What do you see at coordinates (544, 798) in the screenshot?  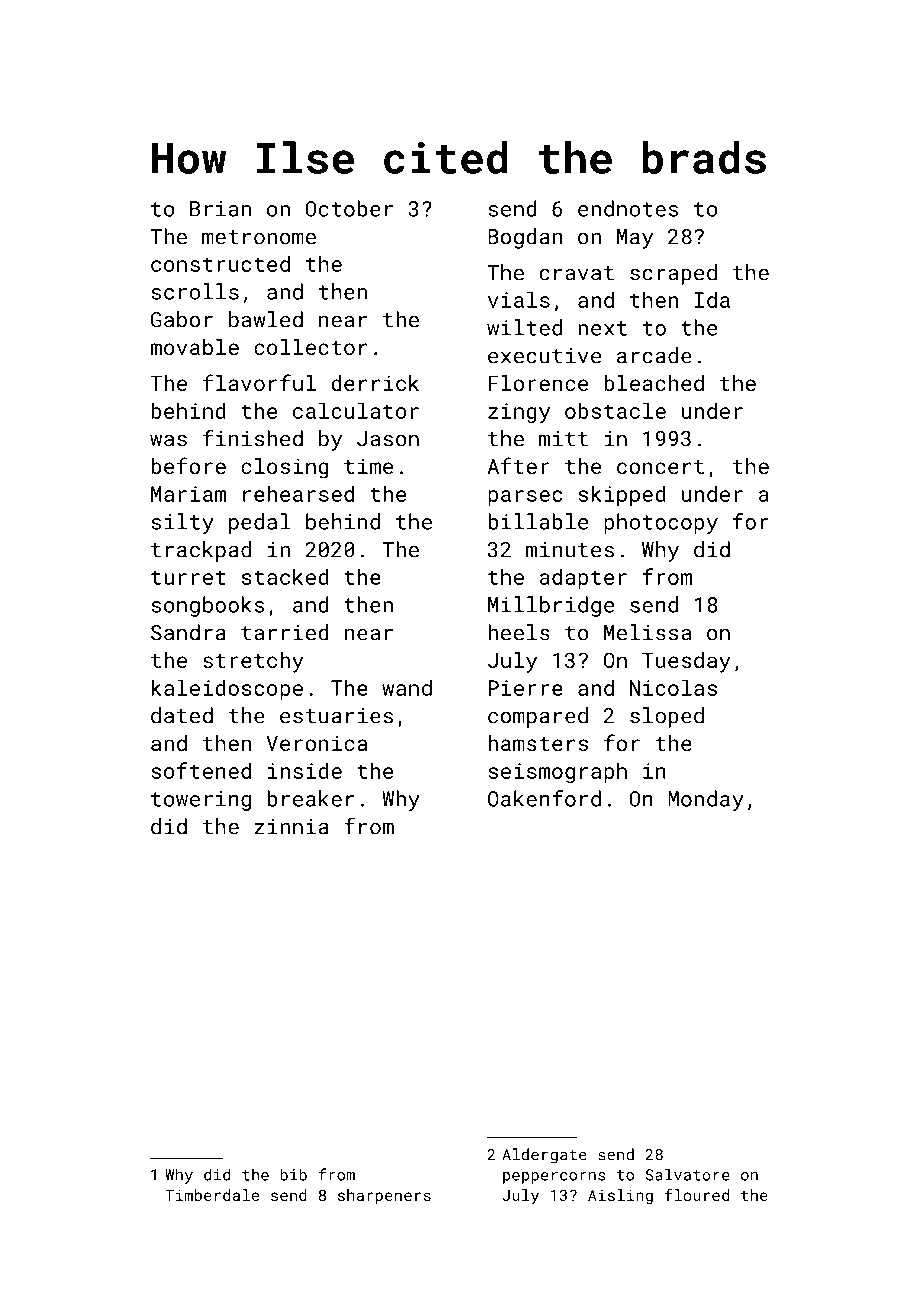 I see `Oakenford` at bounding box center [544, 798].
